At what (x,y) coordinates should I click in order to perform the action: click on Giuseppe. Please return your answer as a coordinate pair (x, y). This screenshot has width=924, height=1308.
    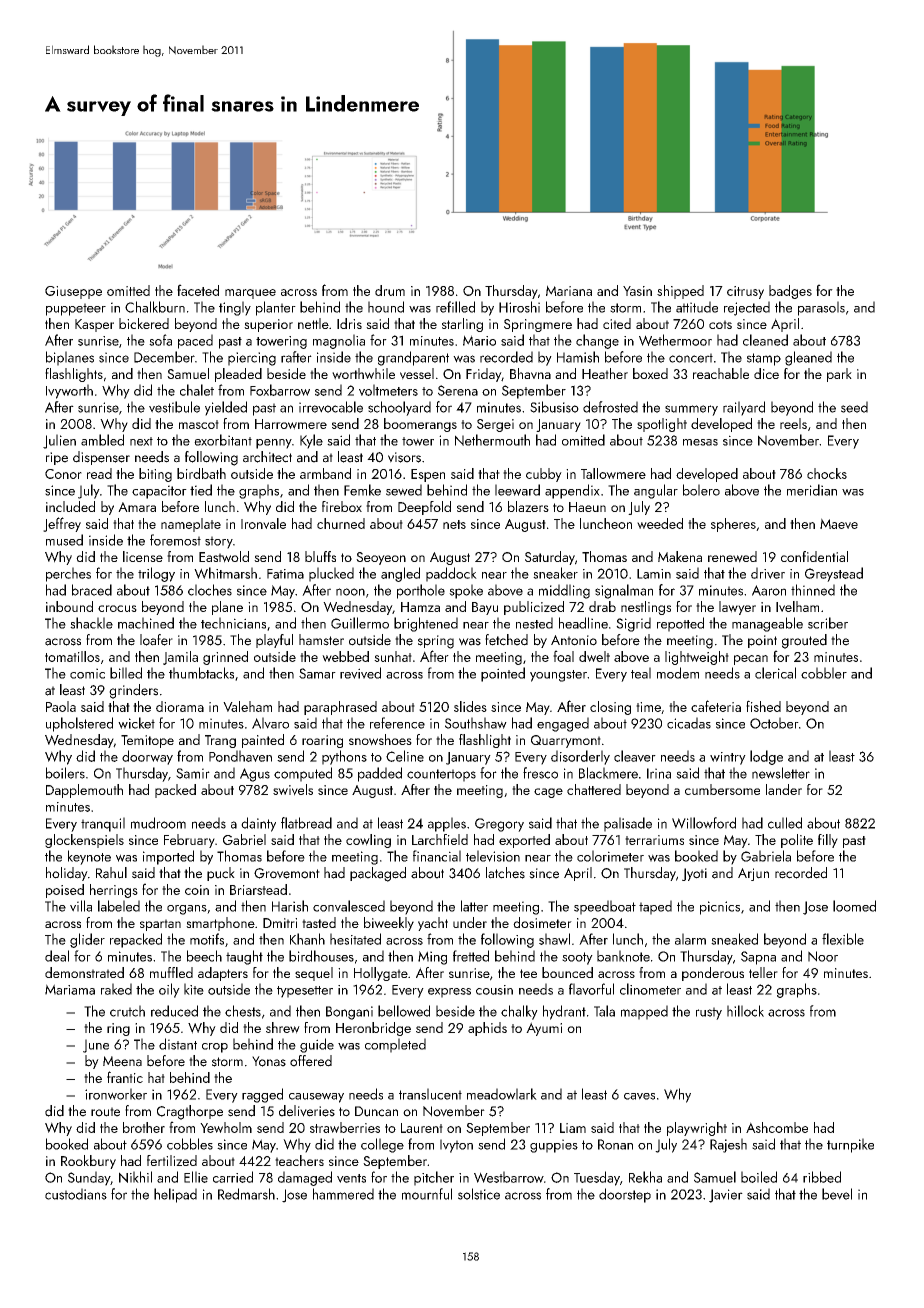
    Looking at the image, I should click on (73, 292).
